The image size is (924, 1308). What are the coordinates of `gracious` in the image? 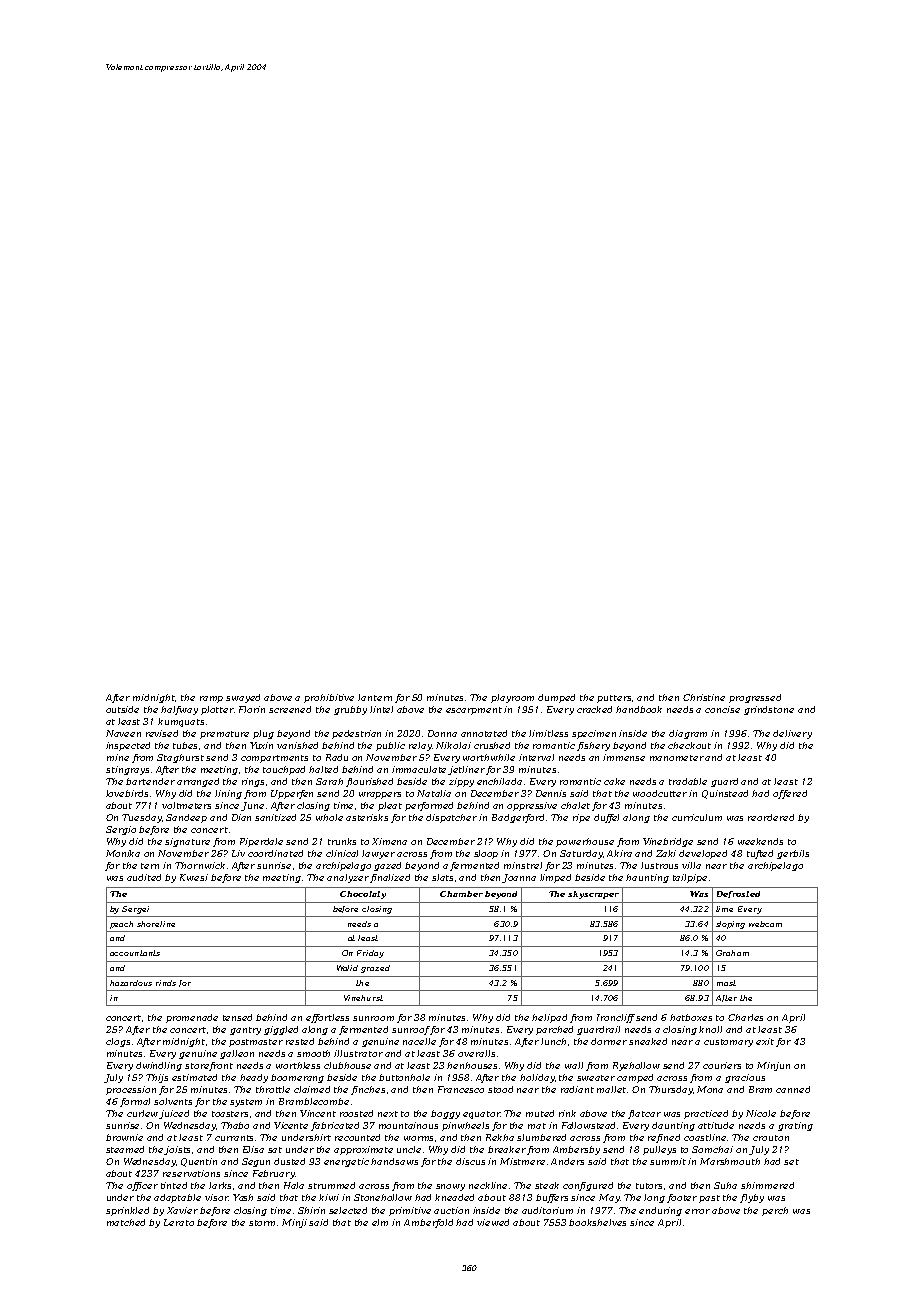 It's located at (745, 1078).
